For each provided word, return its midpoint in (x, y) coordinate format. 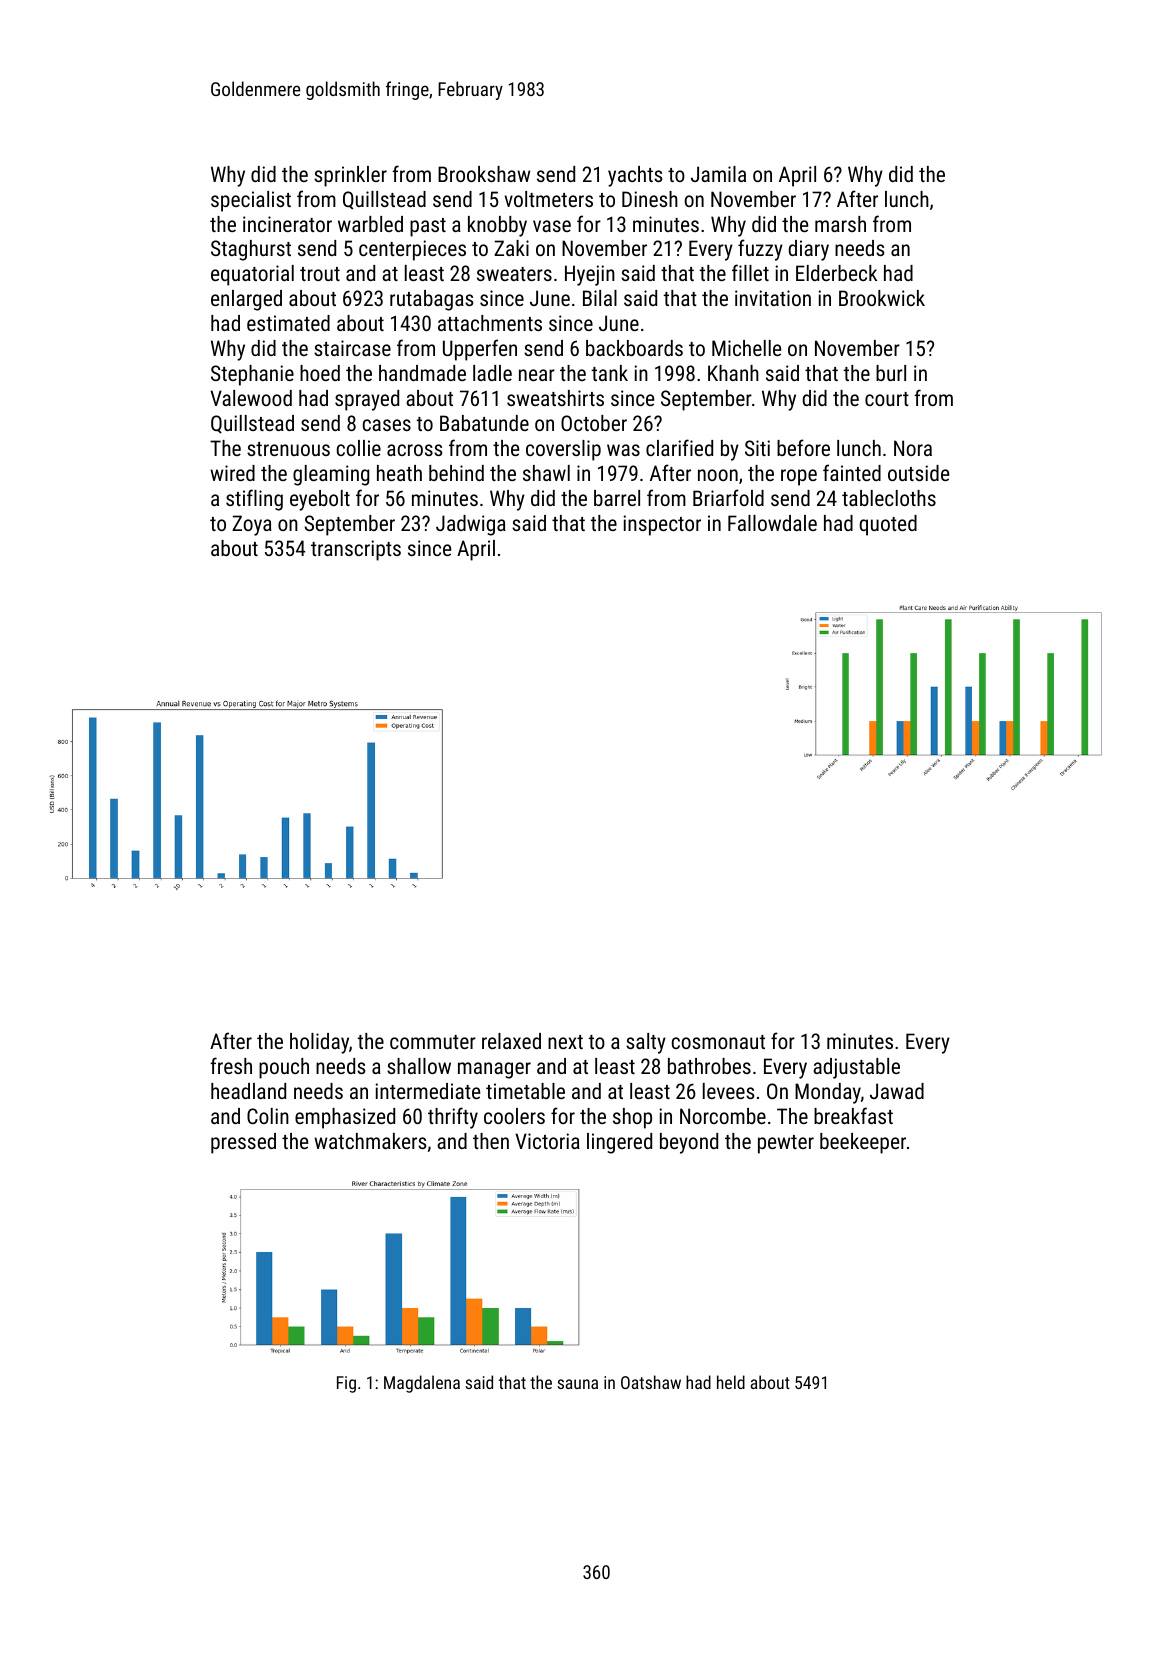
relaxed (511, 1041)
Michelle (746, 348)
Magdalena (422, 1384)
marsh (840, 224)
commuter (433, 1042)
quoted (888, 525)
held (731, 1382)
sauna (577, 1384)
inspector (662, 525)
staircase (352, 348)
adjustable (856, 1068)
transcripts (356, 550)
